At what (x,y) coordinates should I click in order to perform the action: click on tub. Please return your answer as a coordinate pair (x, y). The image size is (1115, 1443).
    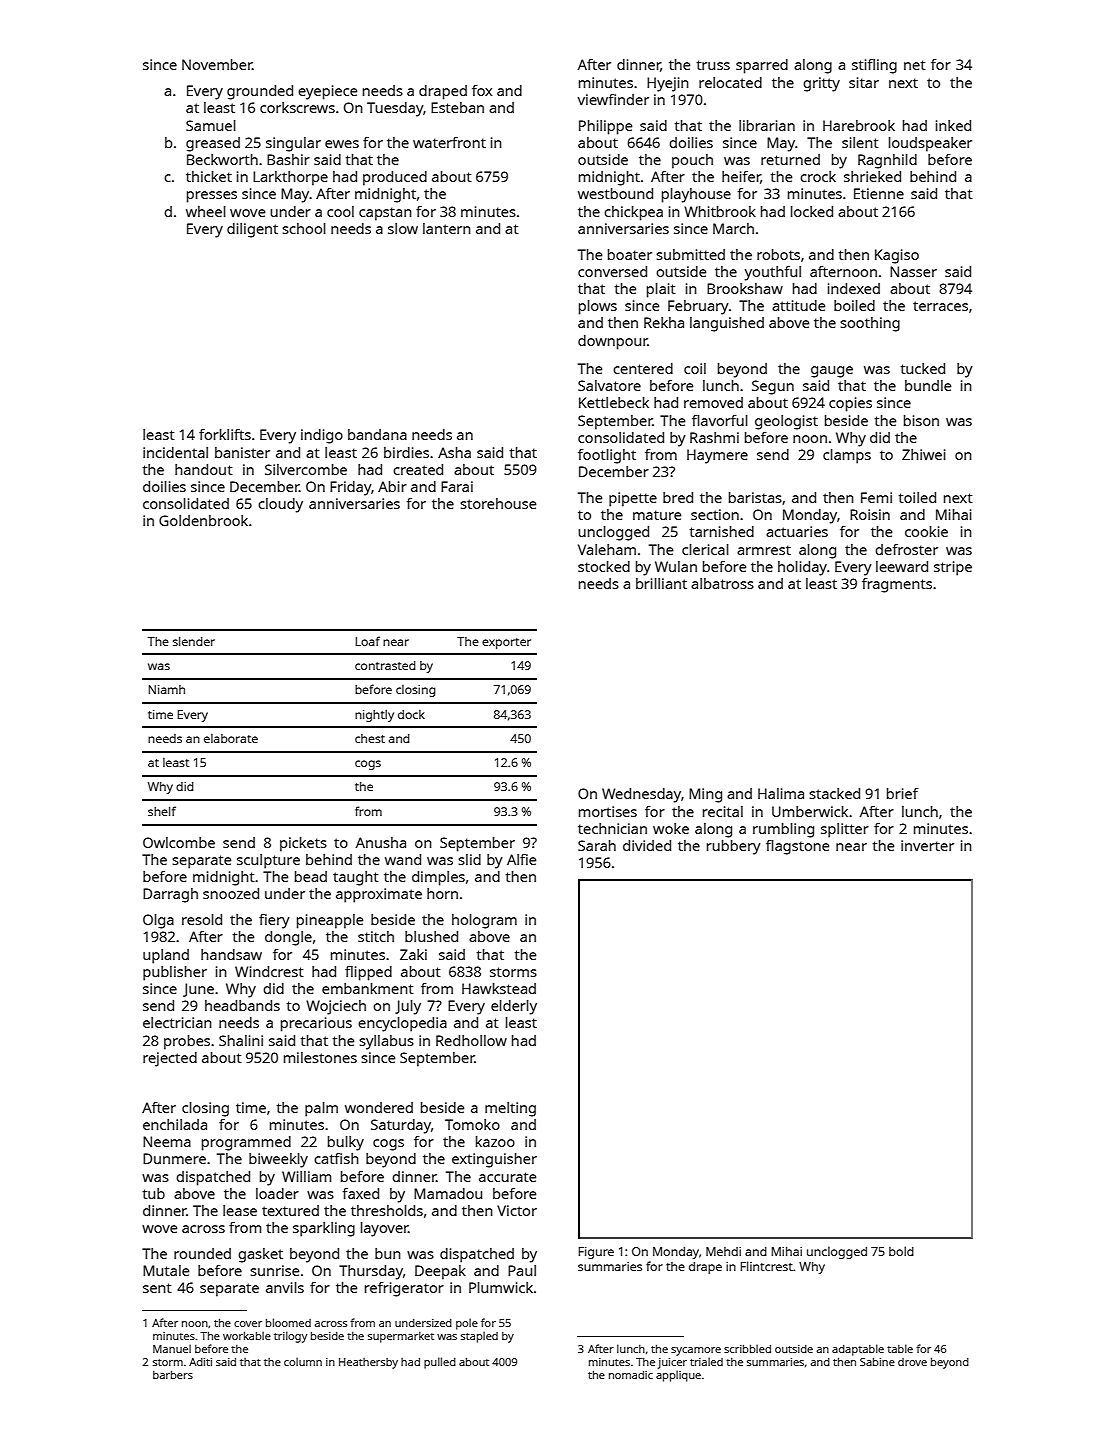
    Looking at the image, I should click on (153, 1193).
